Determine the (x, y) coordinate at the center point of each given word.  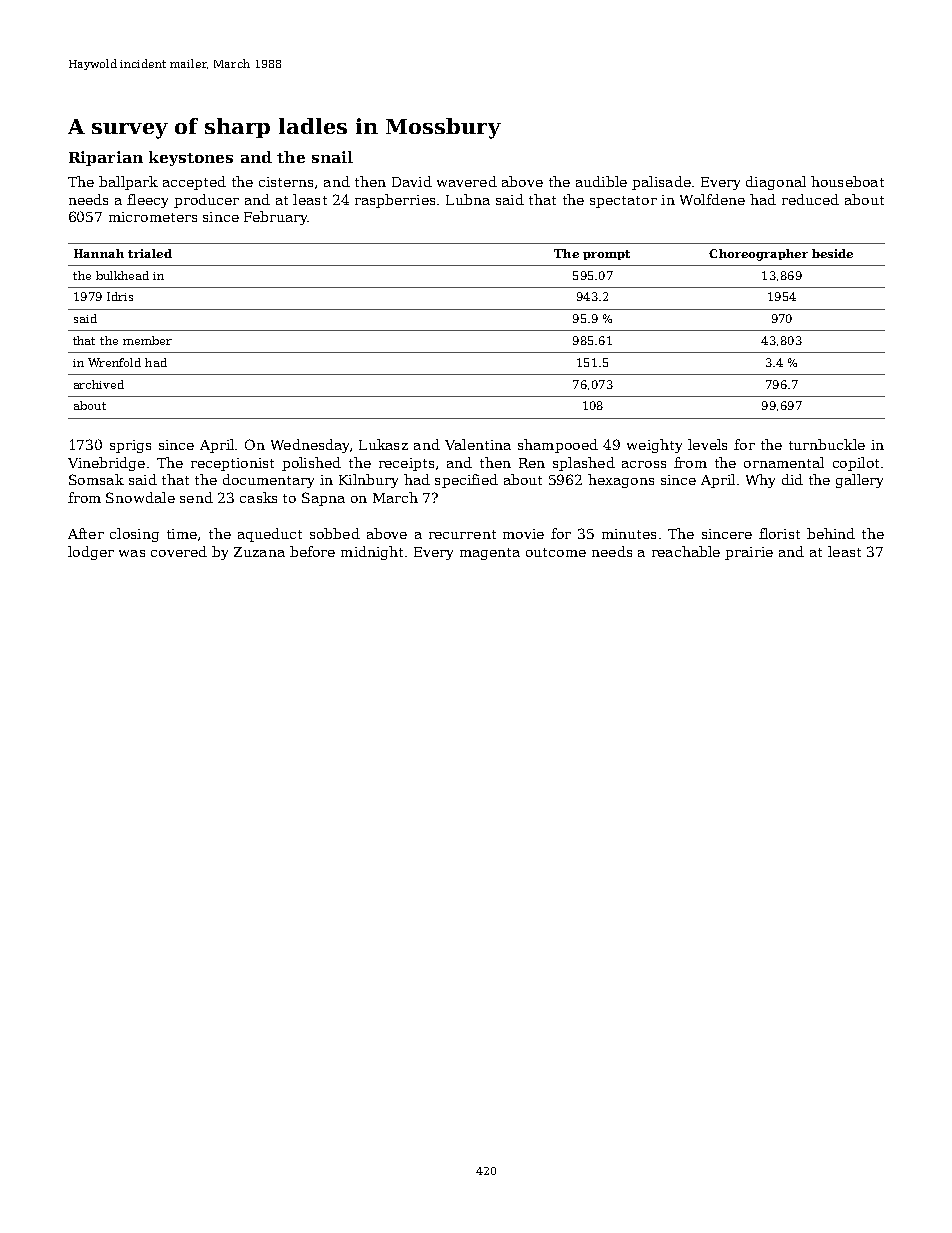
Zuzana (259, 552)
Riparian (106, 158)
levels (707, 444)
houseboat (847, 181)
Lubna (468, 199)
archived (99, 384)
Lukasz (383, 444)
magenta (490, 554)
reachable (686, 551)
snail (332, 157)
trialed (150, 253)
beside (832, 253)
